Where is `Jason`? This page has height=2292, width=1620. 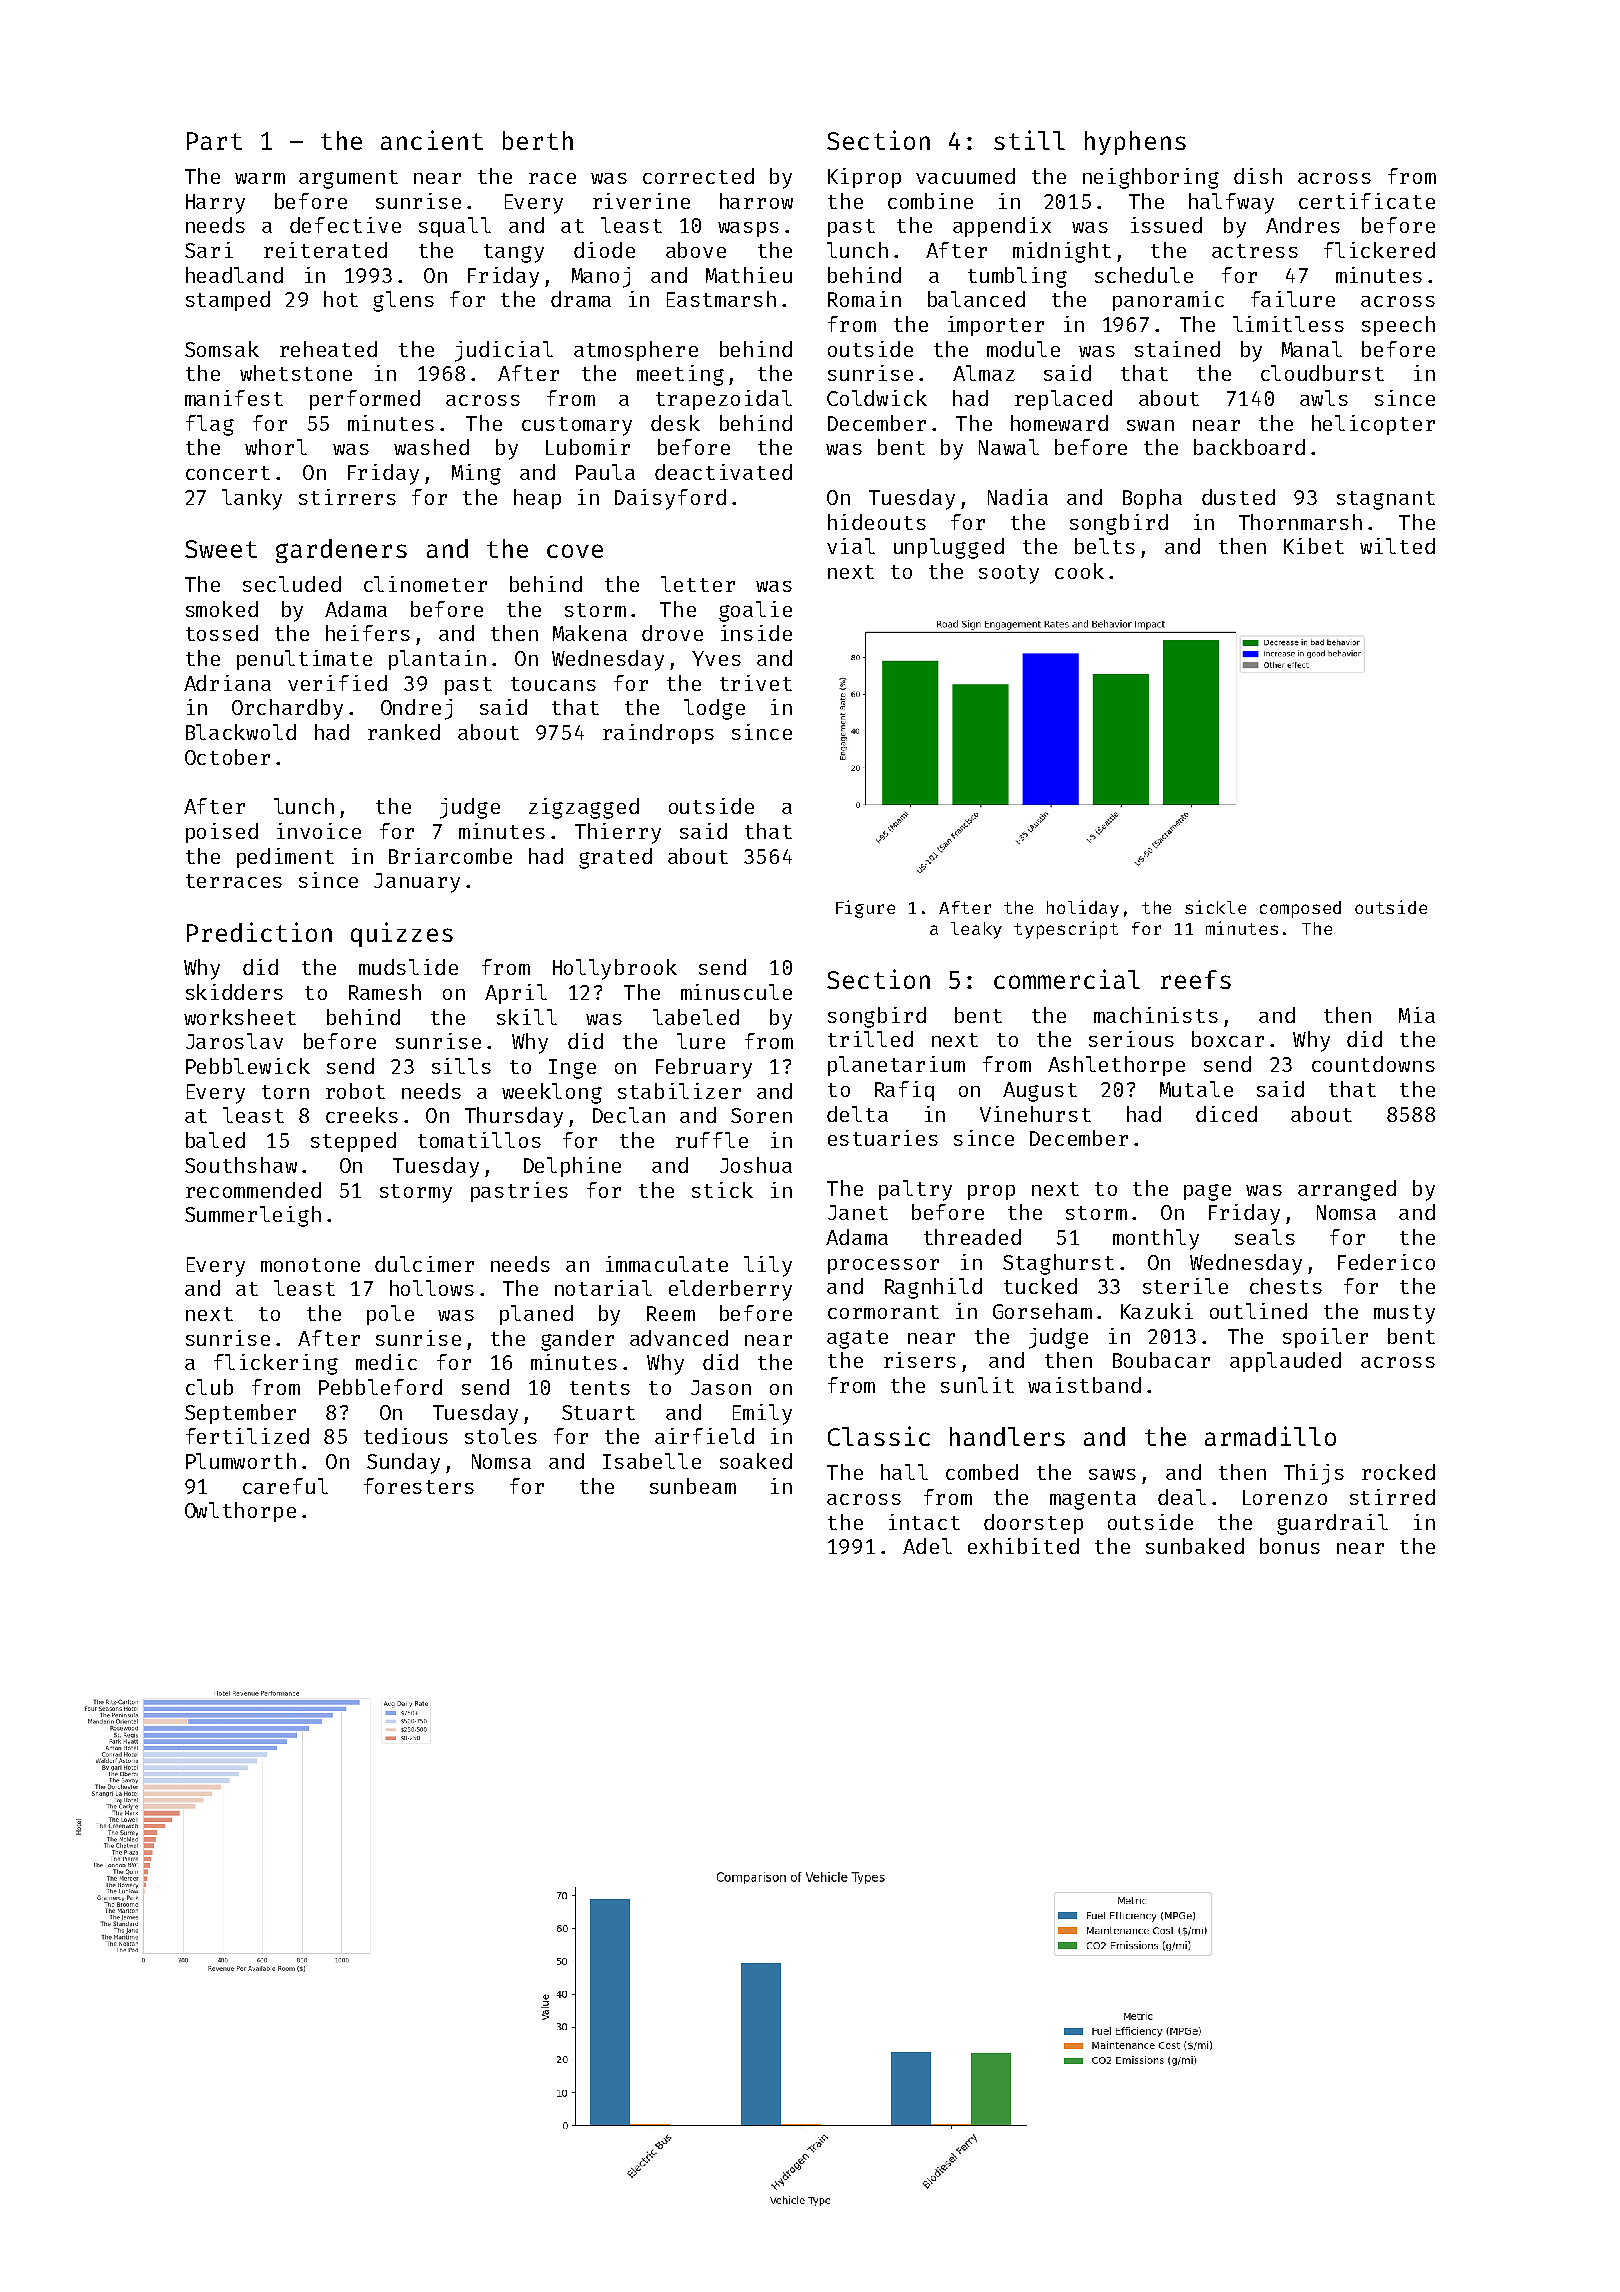
Jason is located at coordinates (721, 1387).
